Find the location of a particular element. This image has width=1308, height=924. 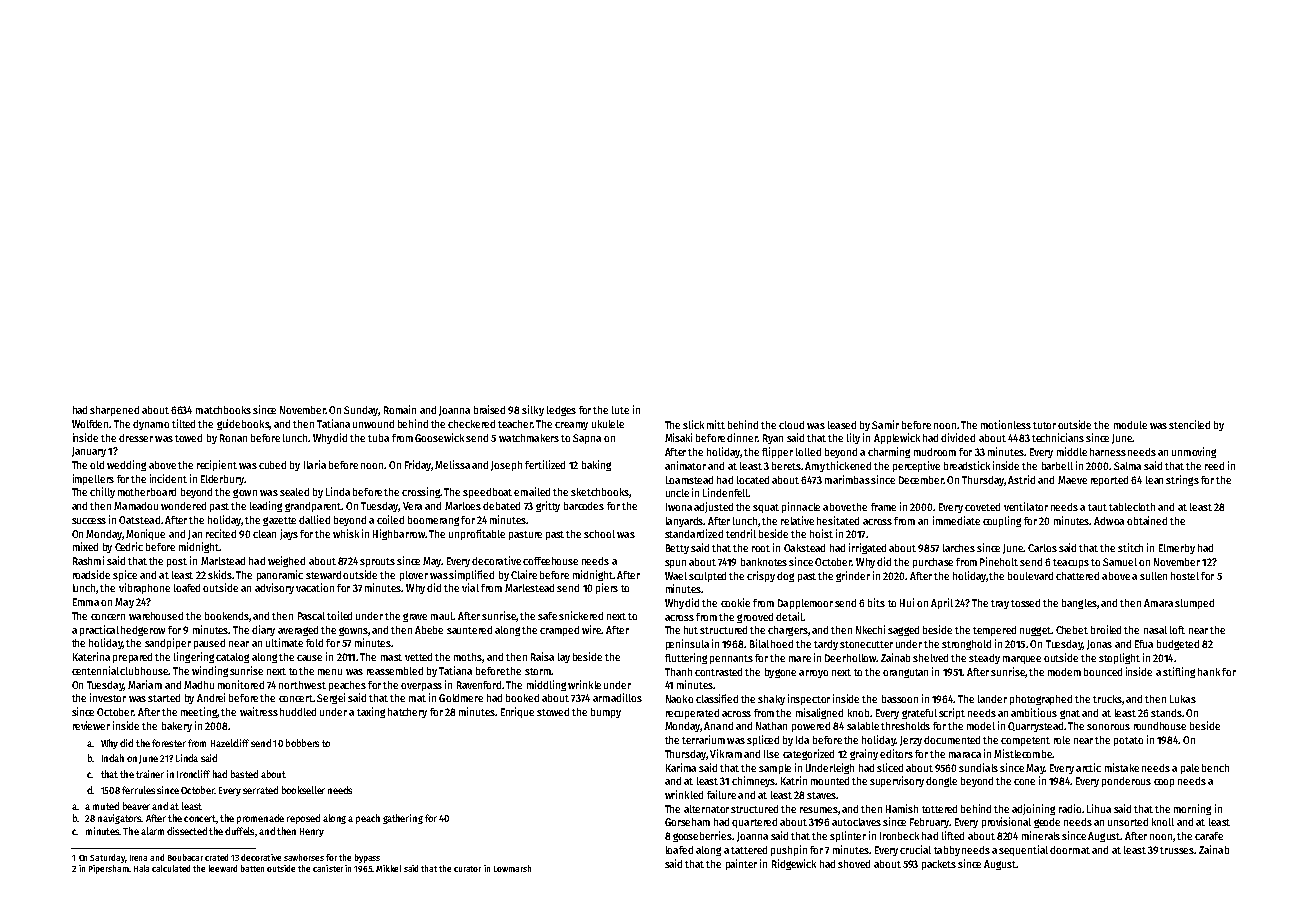

coffeehouse is located at coordinates (550, 561).
